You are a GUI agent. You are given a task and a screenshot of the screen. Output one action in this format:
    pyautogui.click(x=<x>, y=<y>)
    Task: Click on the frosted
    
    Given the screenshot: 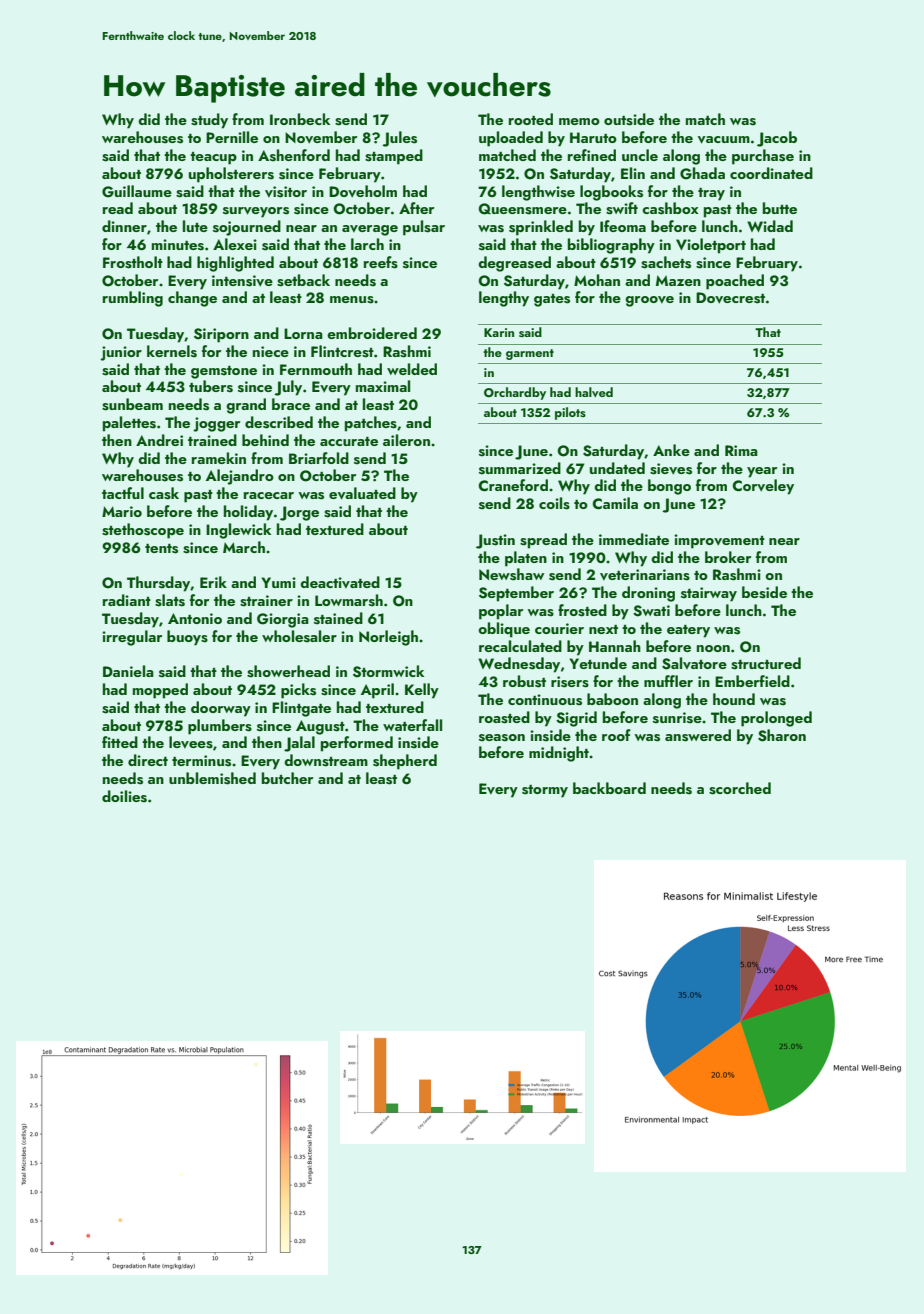 What is the action you would take?
    pyautogui.click(x=582, y=610)
